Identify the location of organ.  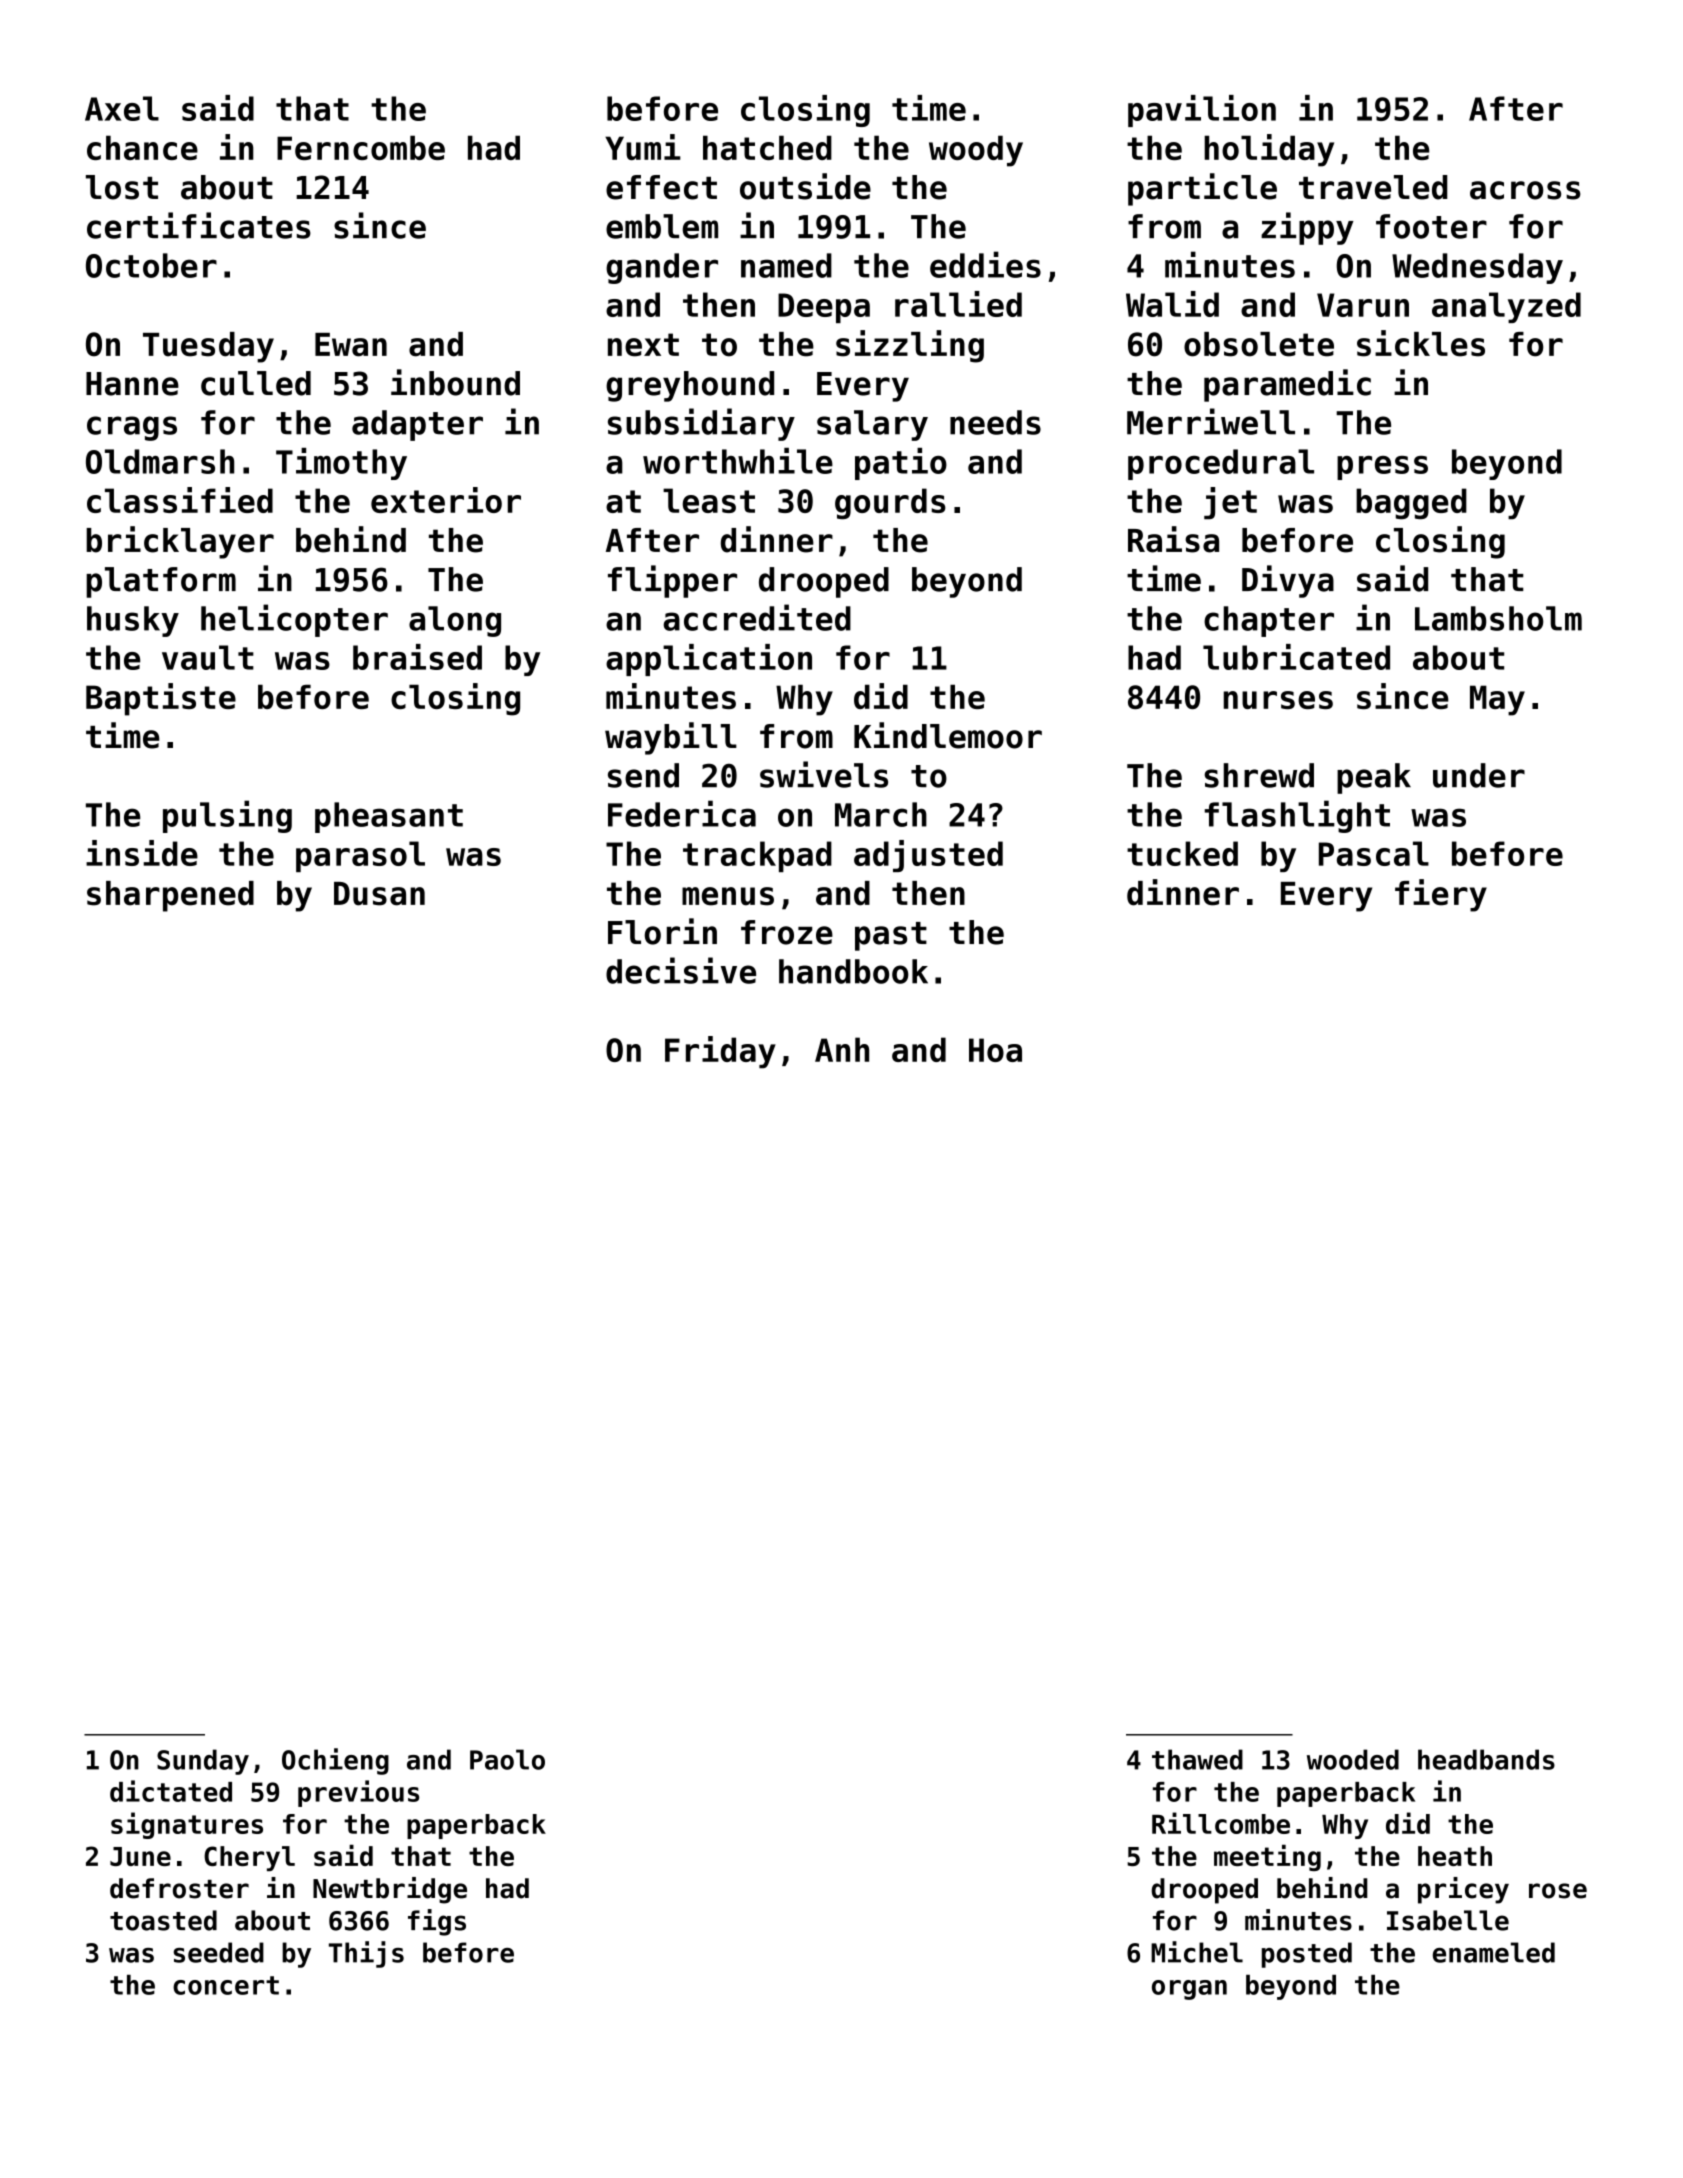
(1189, 1990).
